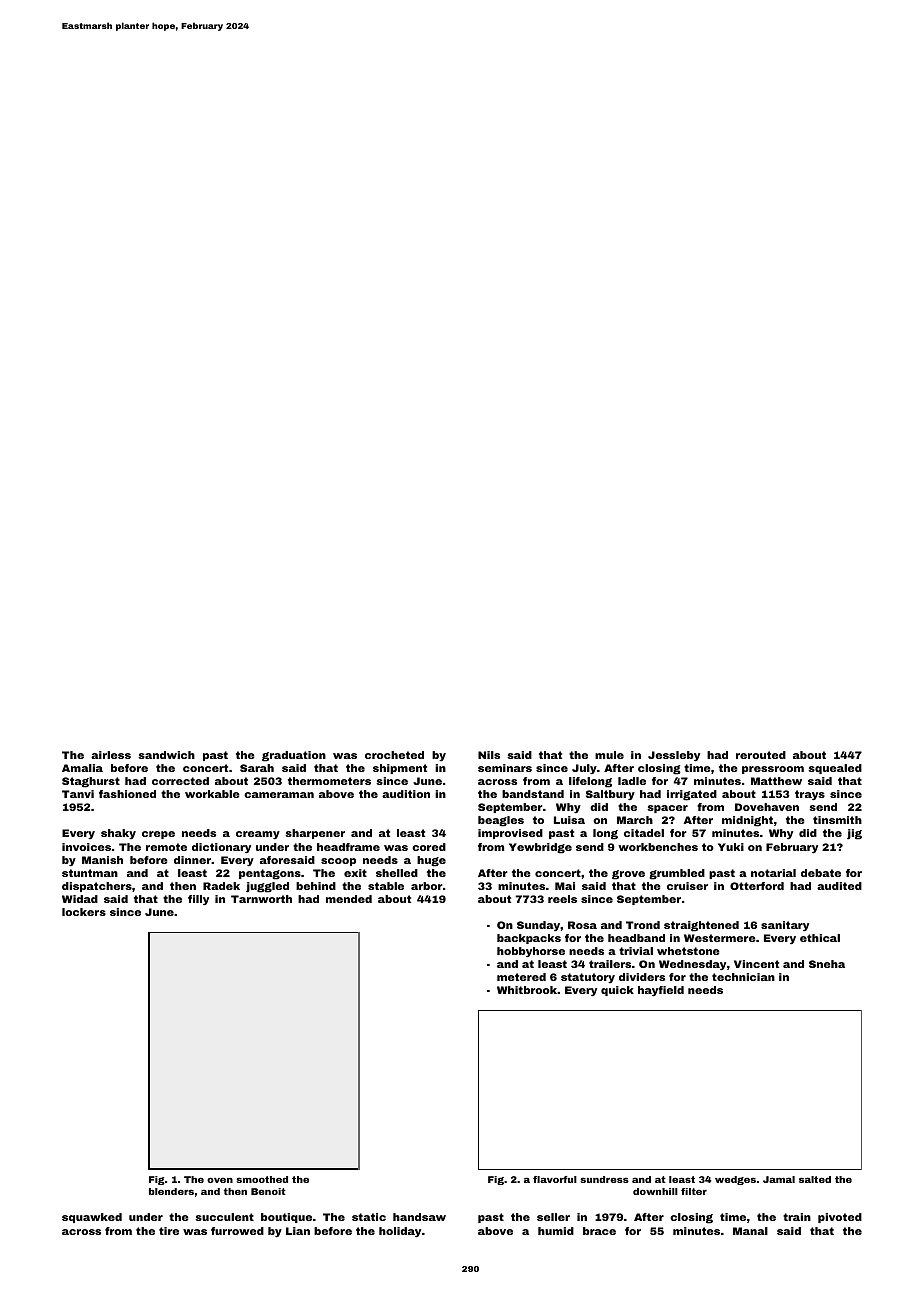  I want to click on Sneha, so click(827, 964).
